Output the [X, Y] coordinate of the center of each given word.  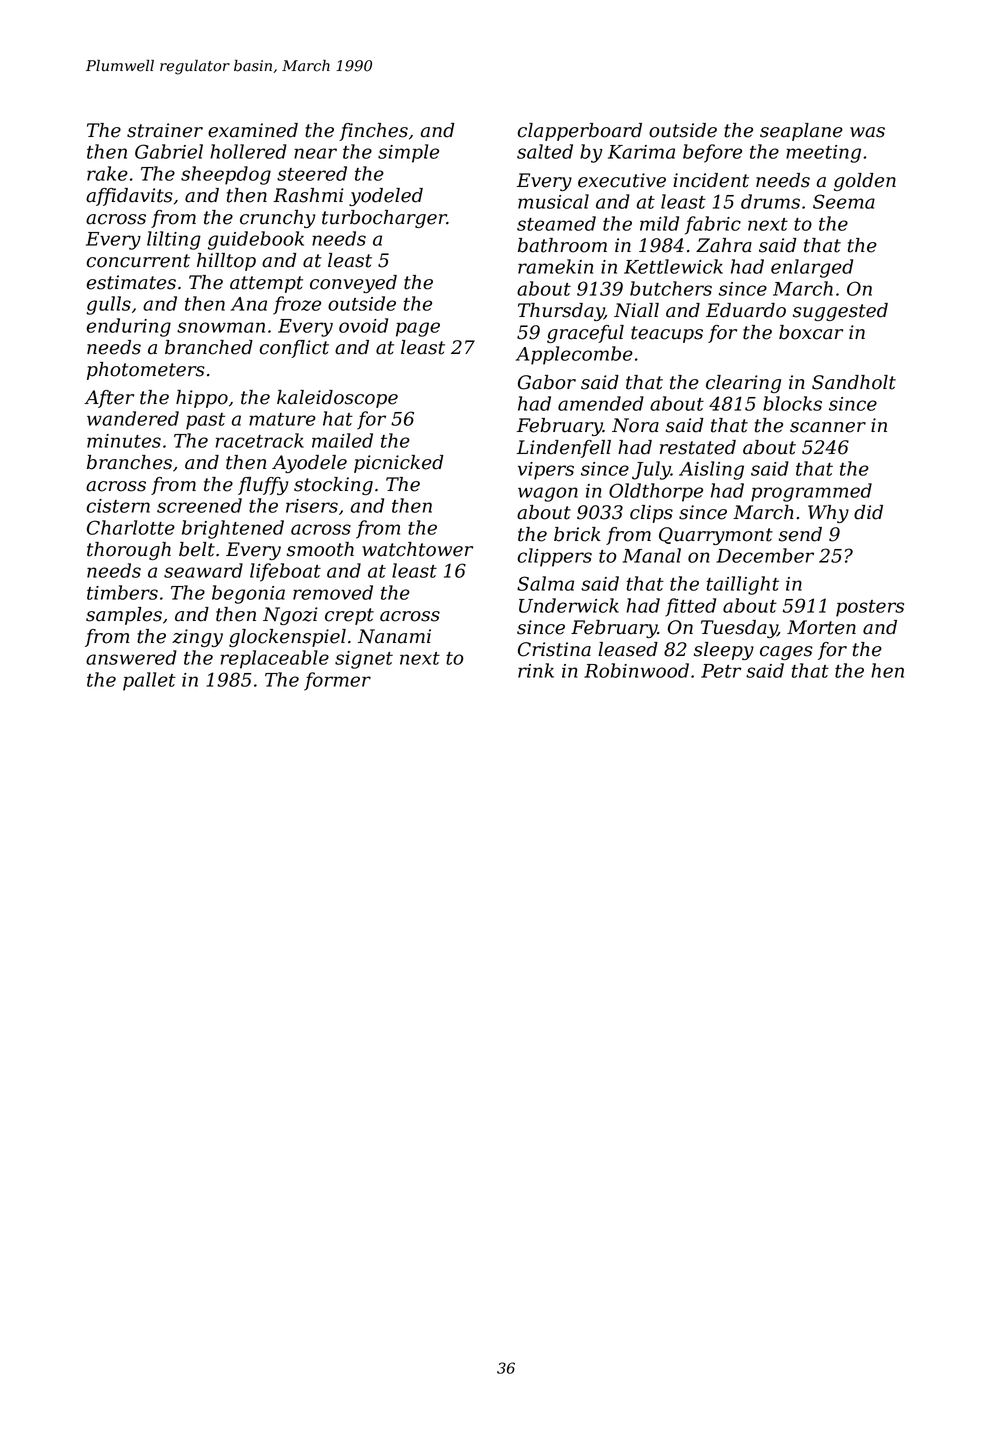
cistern [118, 506]
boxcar [811, 332]
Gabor [547, 382]
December [765, 555]
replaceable [275, 659]
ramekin [555, 266]
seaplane [801, 132]
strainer [165, 130]
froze [297, 305]
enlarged [812, 268]
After [109, 399]
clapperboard [580, 132]
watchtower [417, 549]
